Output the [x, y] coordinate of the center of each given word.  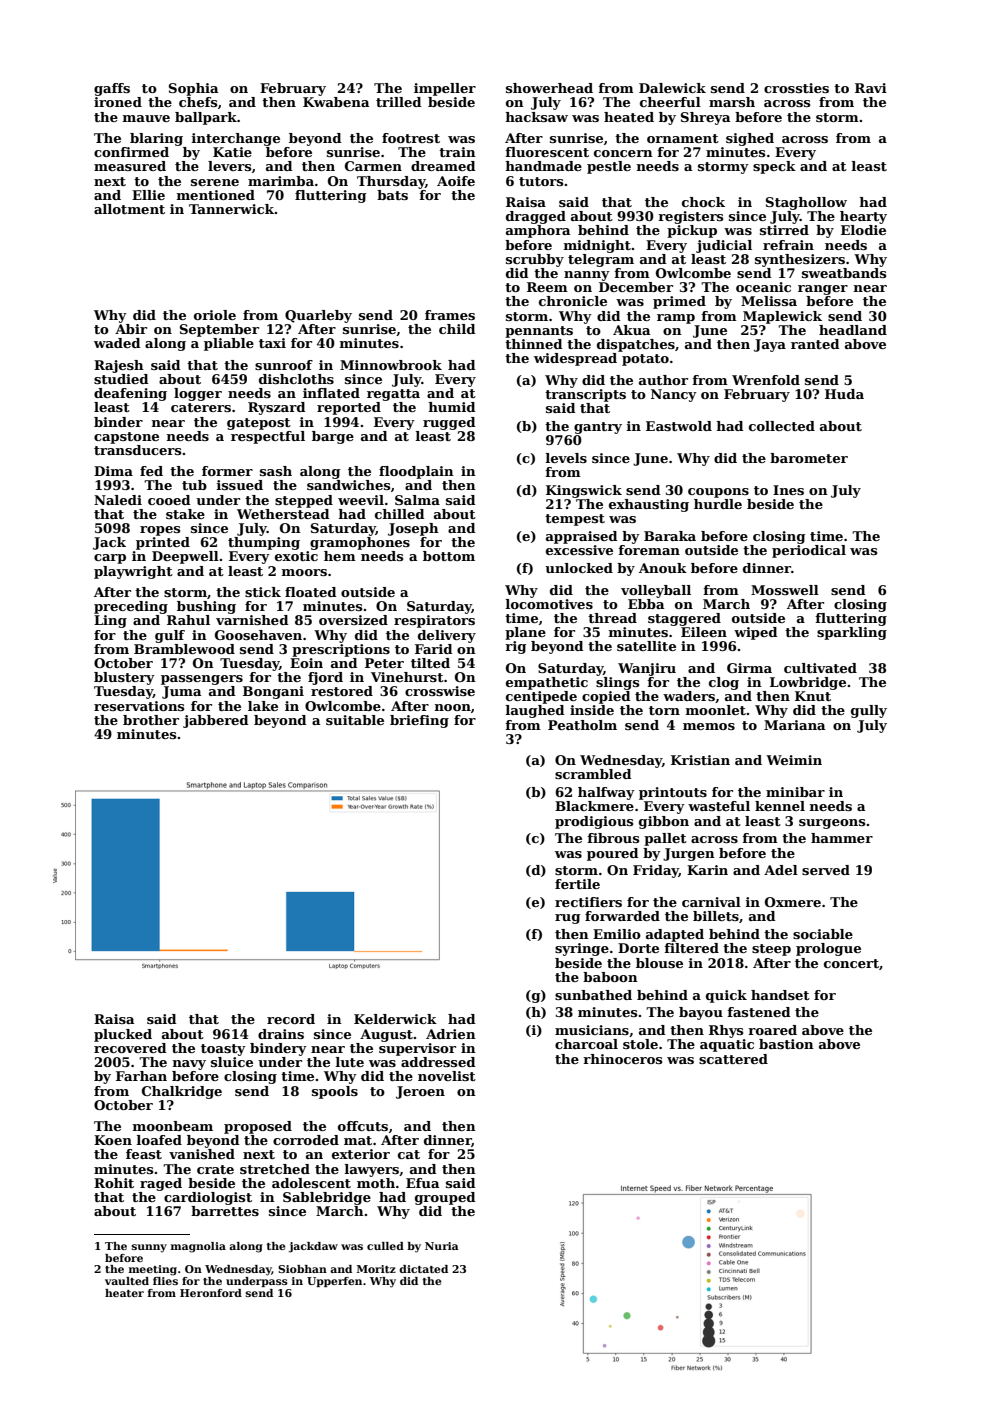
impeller [445, 89]
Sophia [194, 89]
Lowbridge [808, 683]
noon [453, 707]
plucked [123, 1035]
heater [124, 1293]
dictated [423, 1269]
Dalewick [672, 88]
